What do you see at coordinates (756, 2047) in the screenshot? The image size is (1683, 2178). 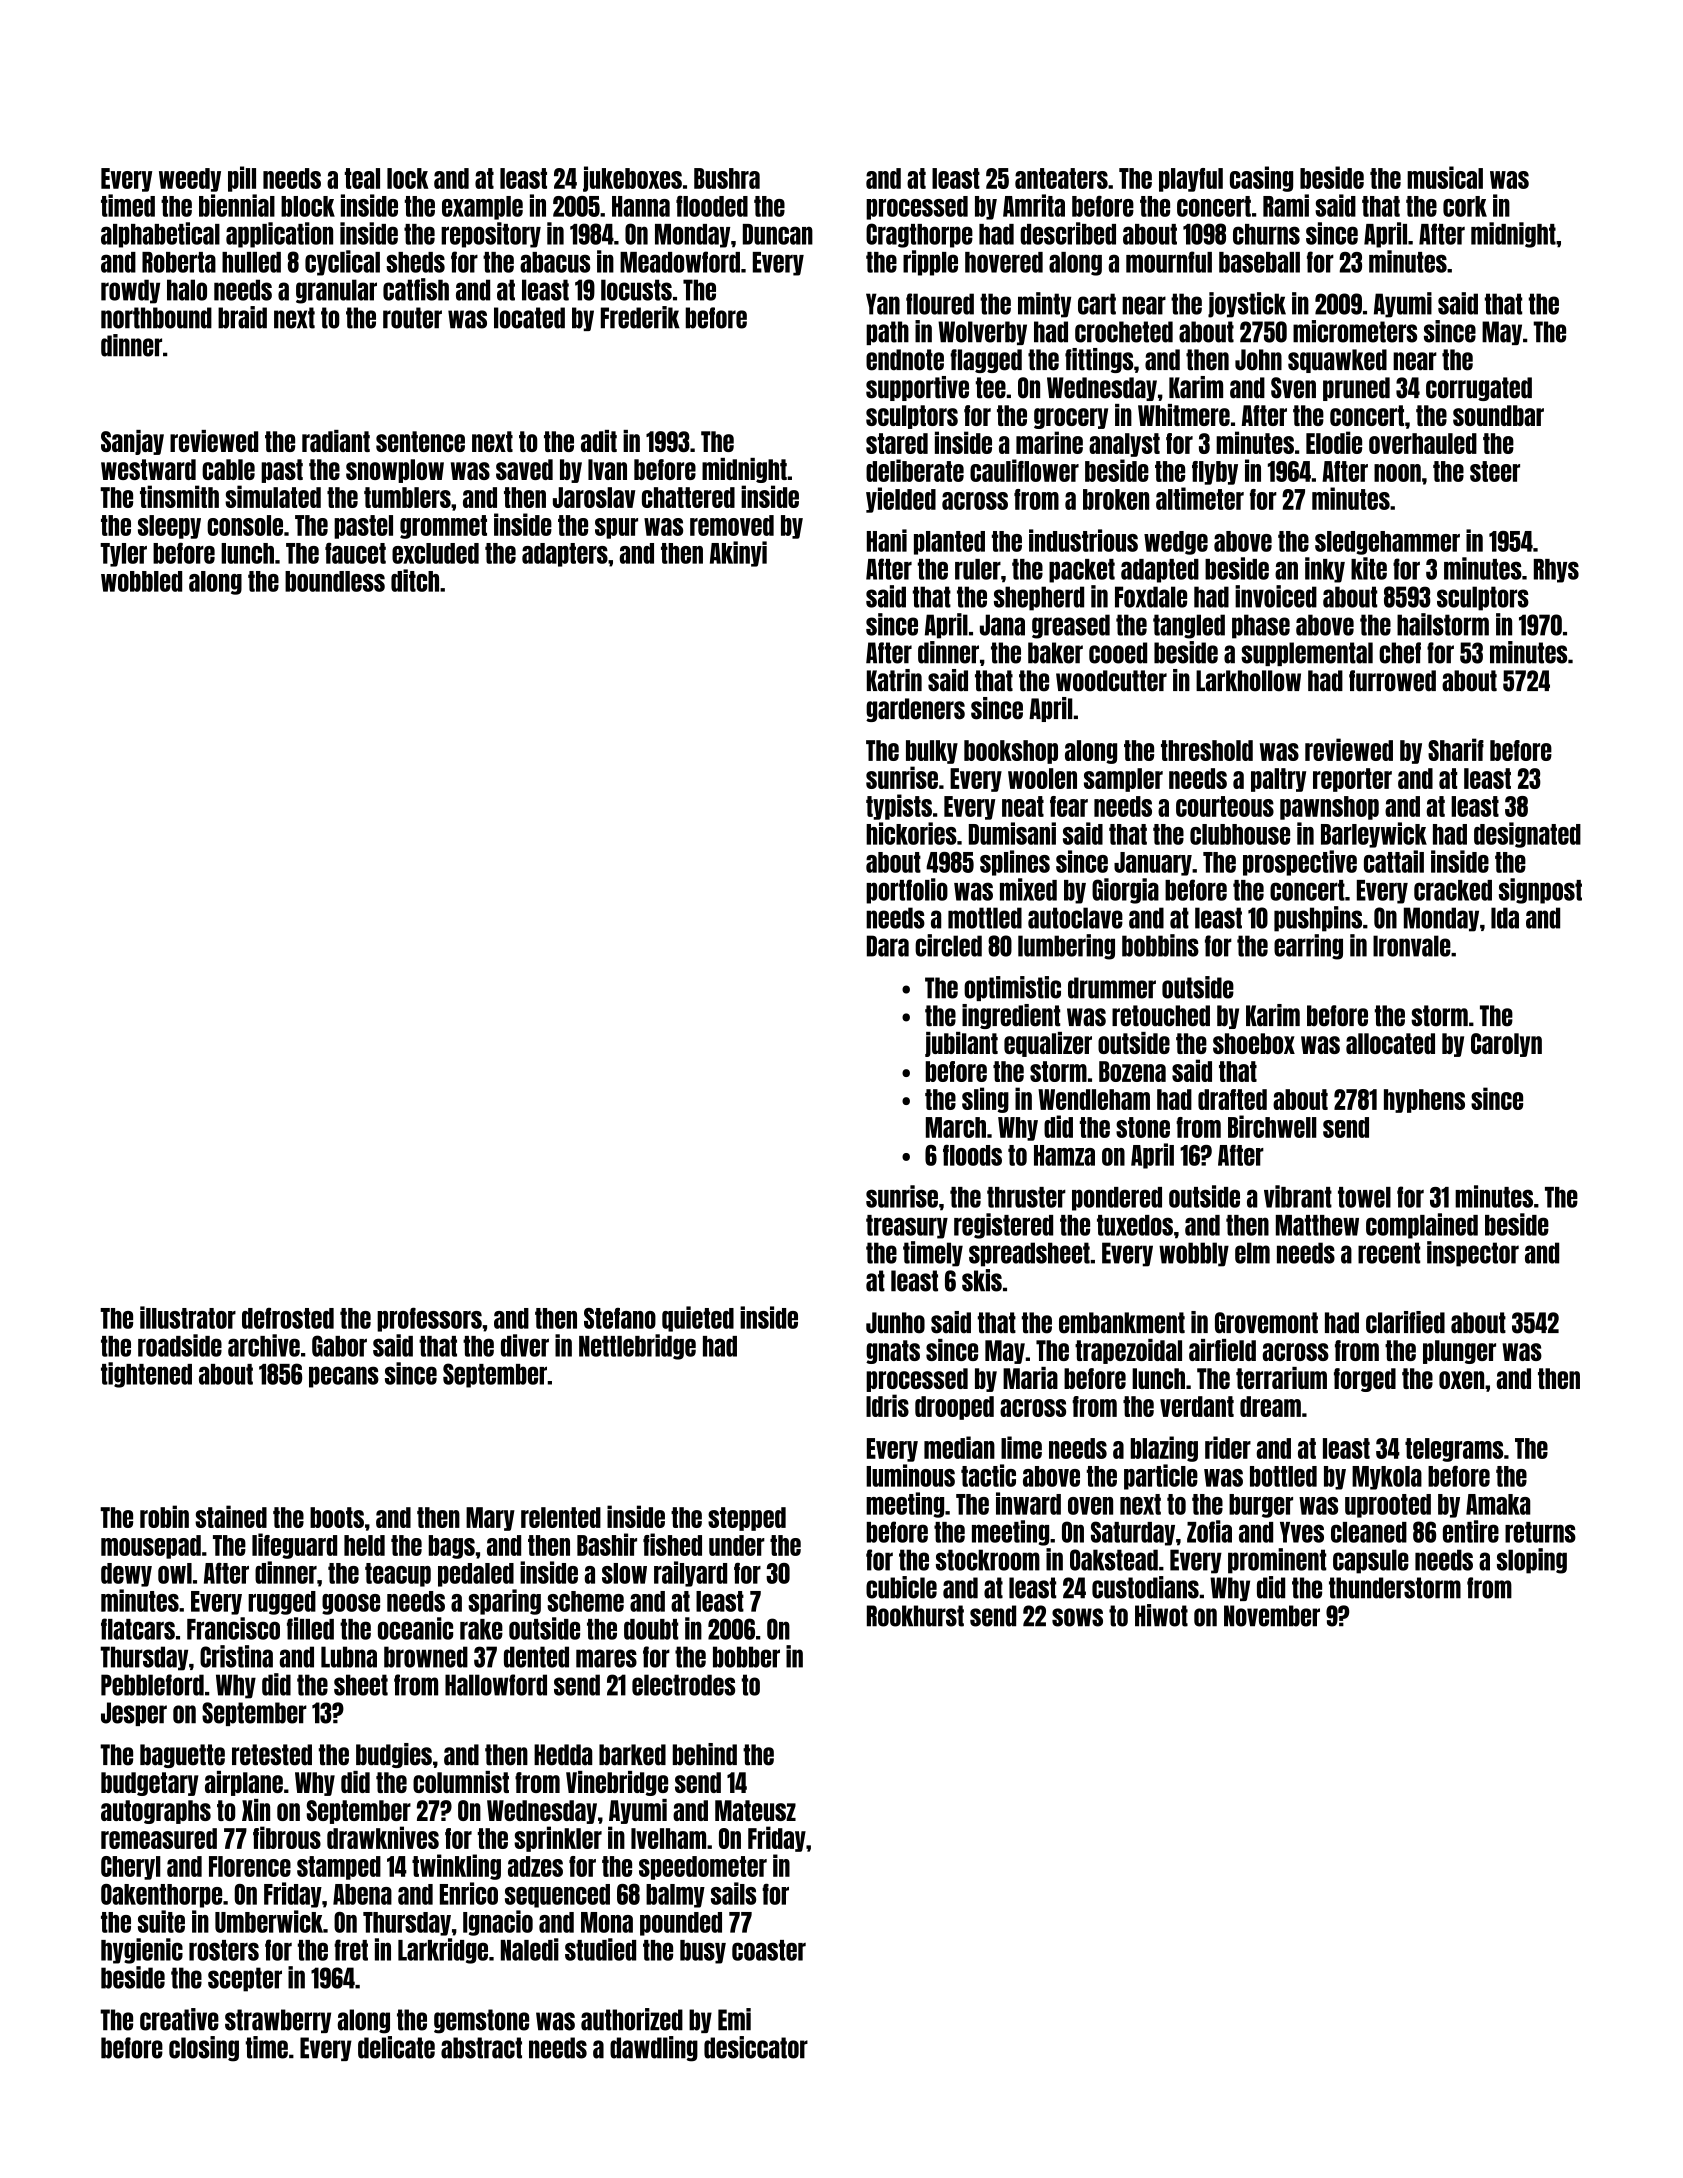 I see `desiccator` at bounding box center [756, 2047].
